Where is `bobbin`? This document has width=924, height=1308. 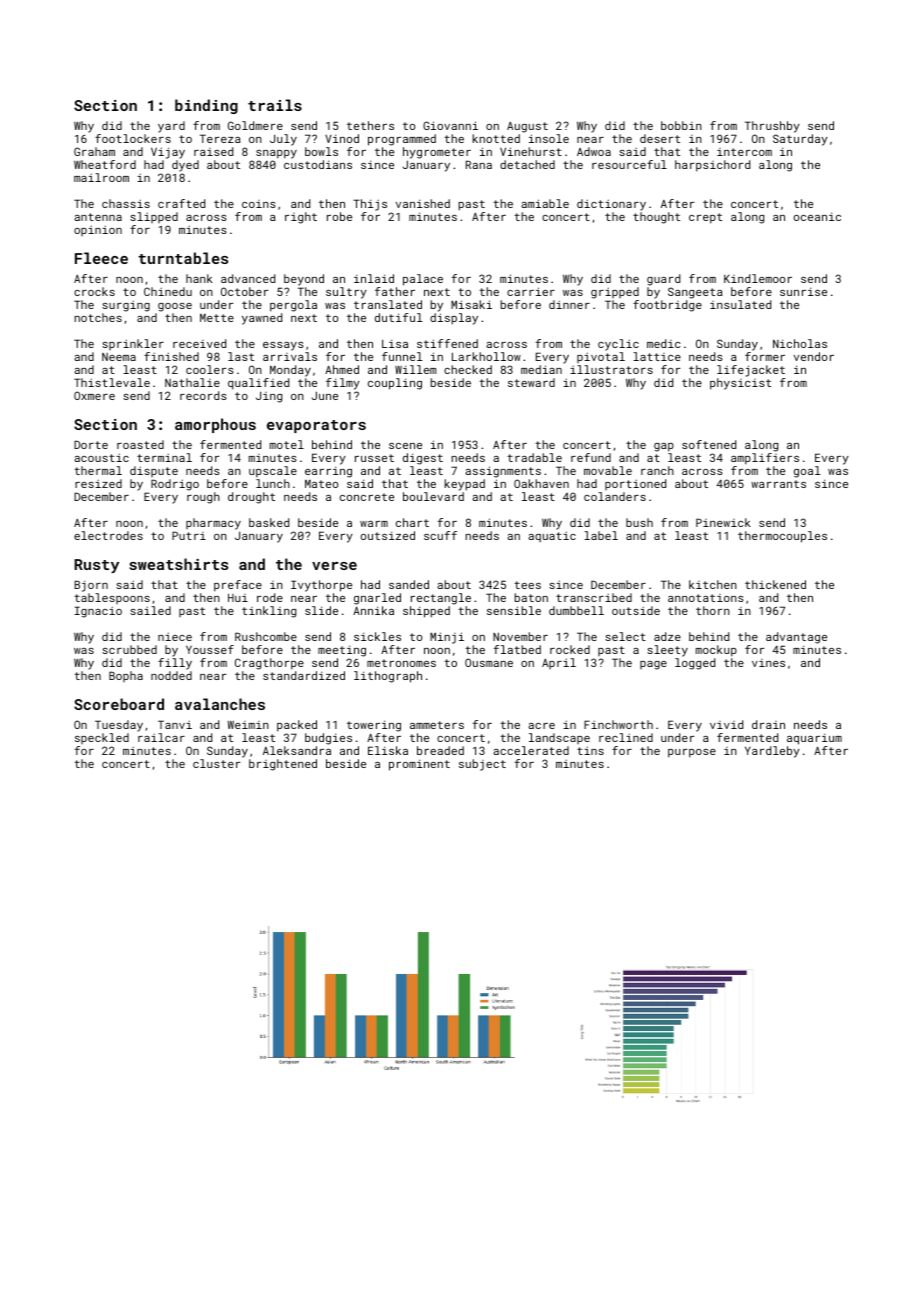
bobbin is located at coordinates (681, 125).
